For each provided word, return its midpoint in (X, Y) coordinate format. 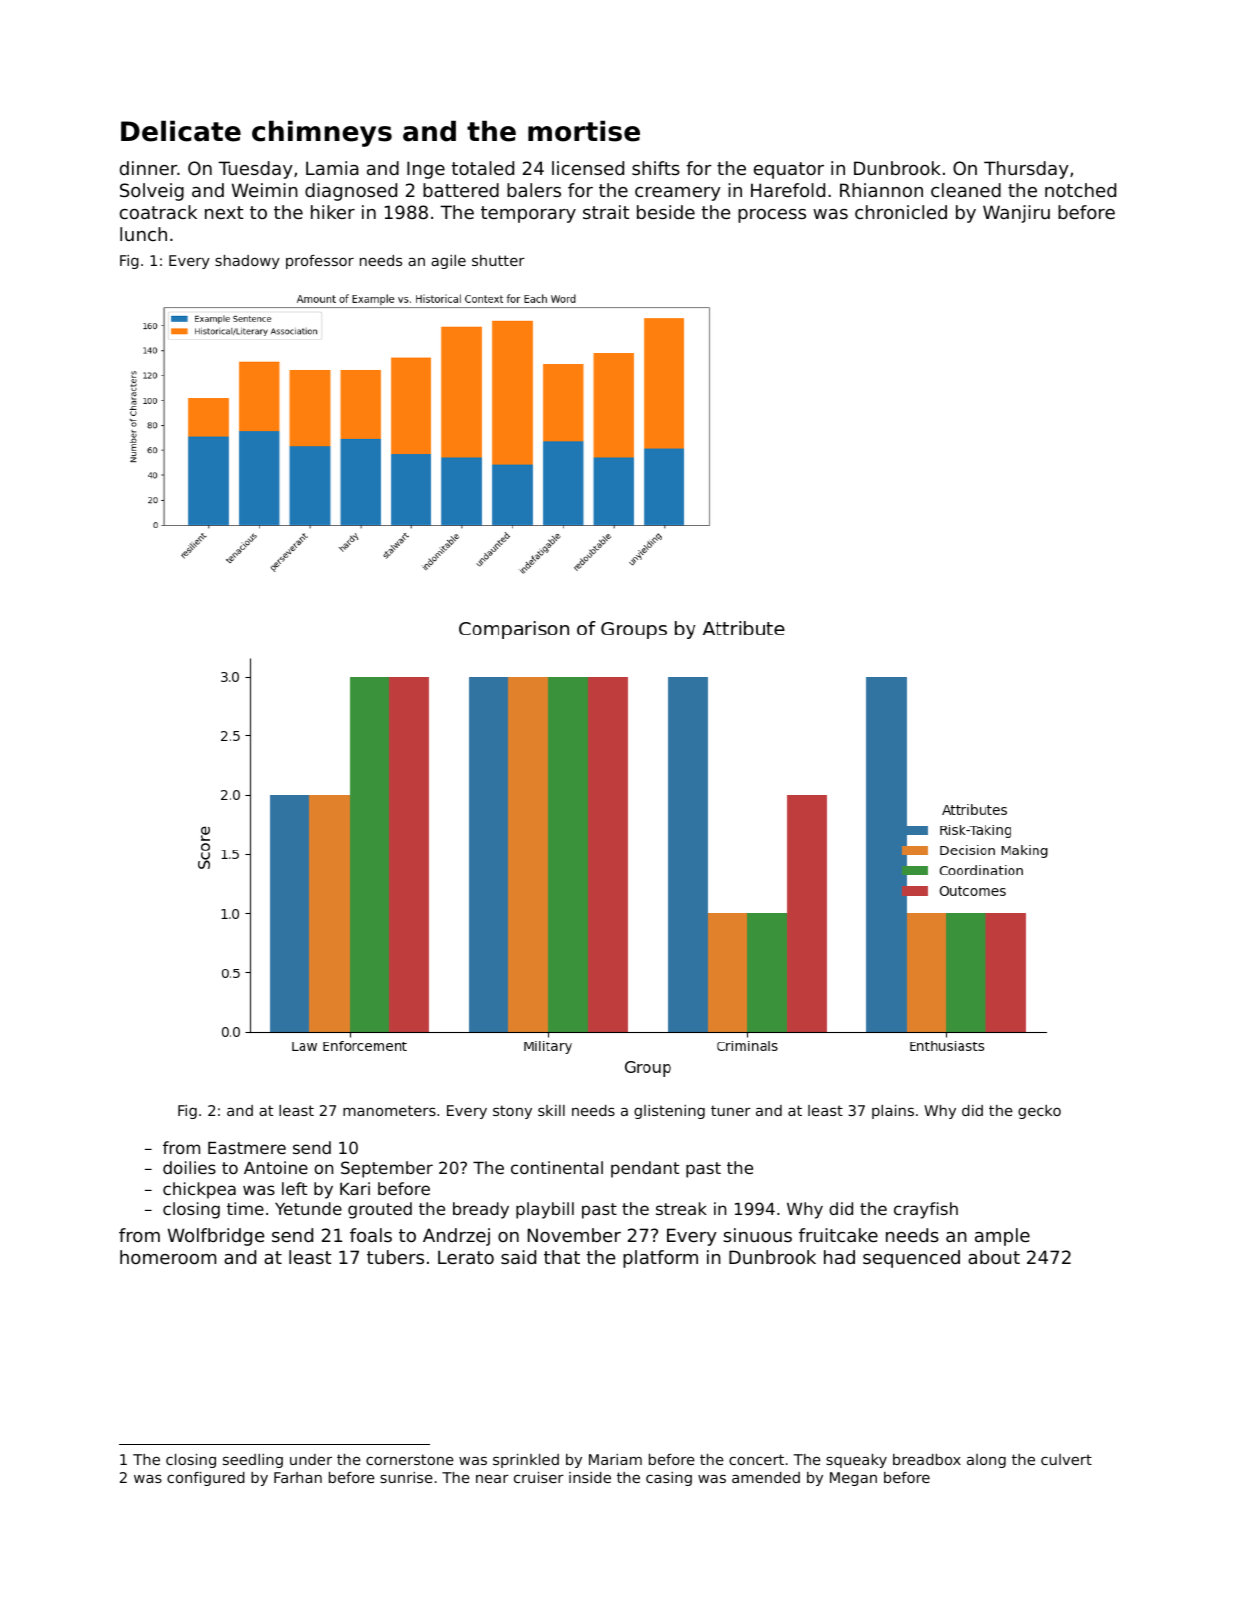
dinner (148, 168)
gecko (1039, 1112)
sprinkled (526, 1461)
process (772, 216)
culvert (1066, 1459)
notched (1080, 190)
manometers (389, 1110)
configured (206, 1479)
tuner (731, 1110)
